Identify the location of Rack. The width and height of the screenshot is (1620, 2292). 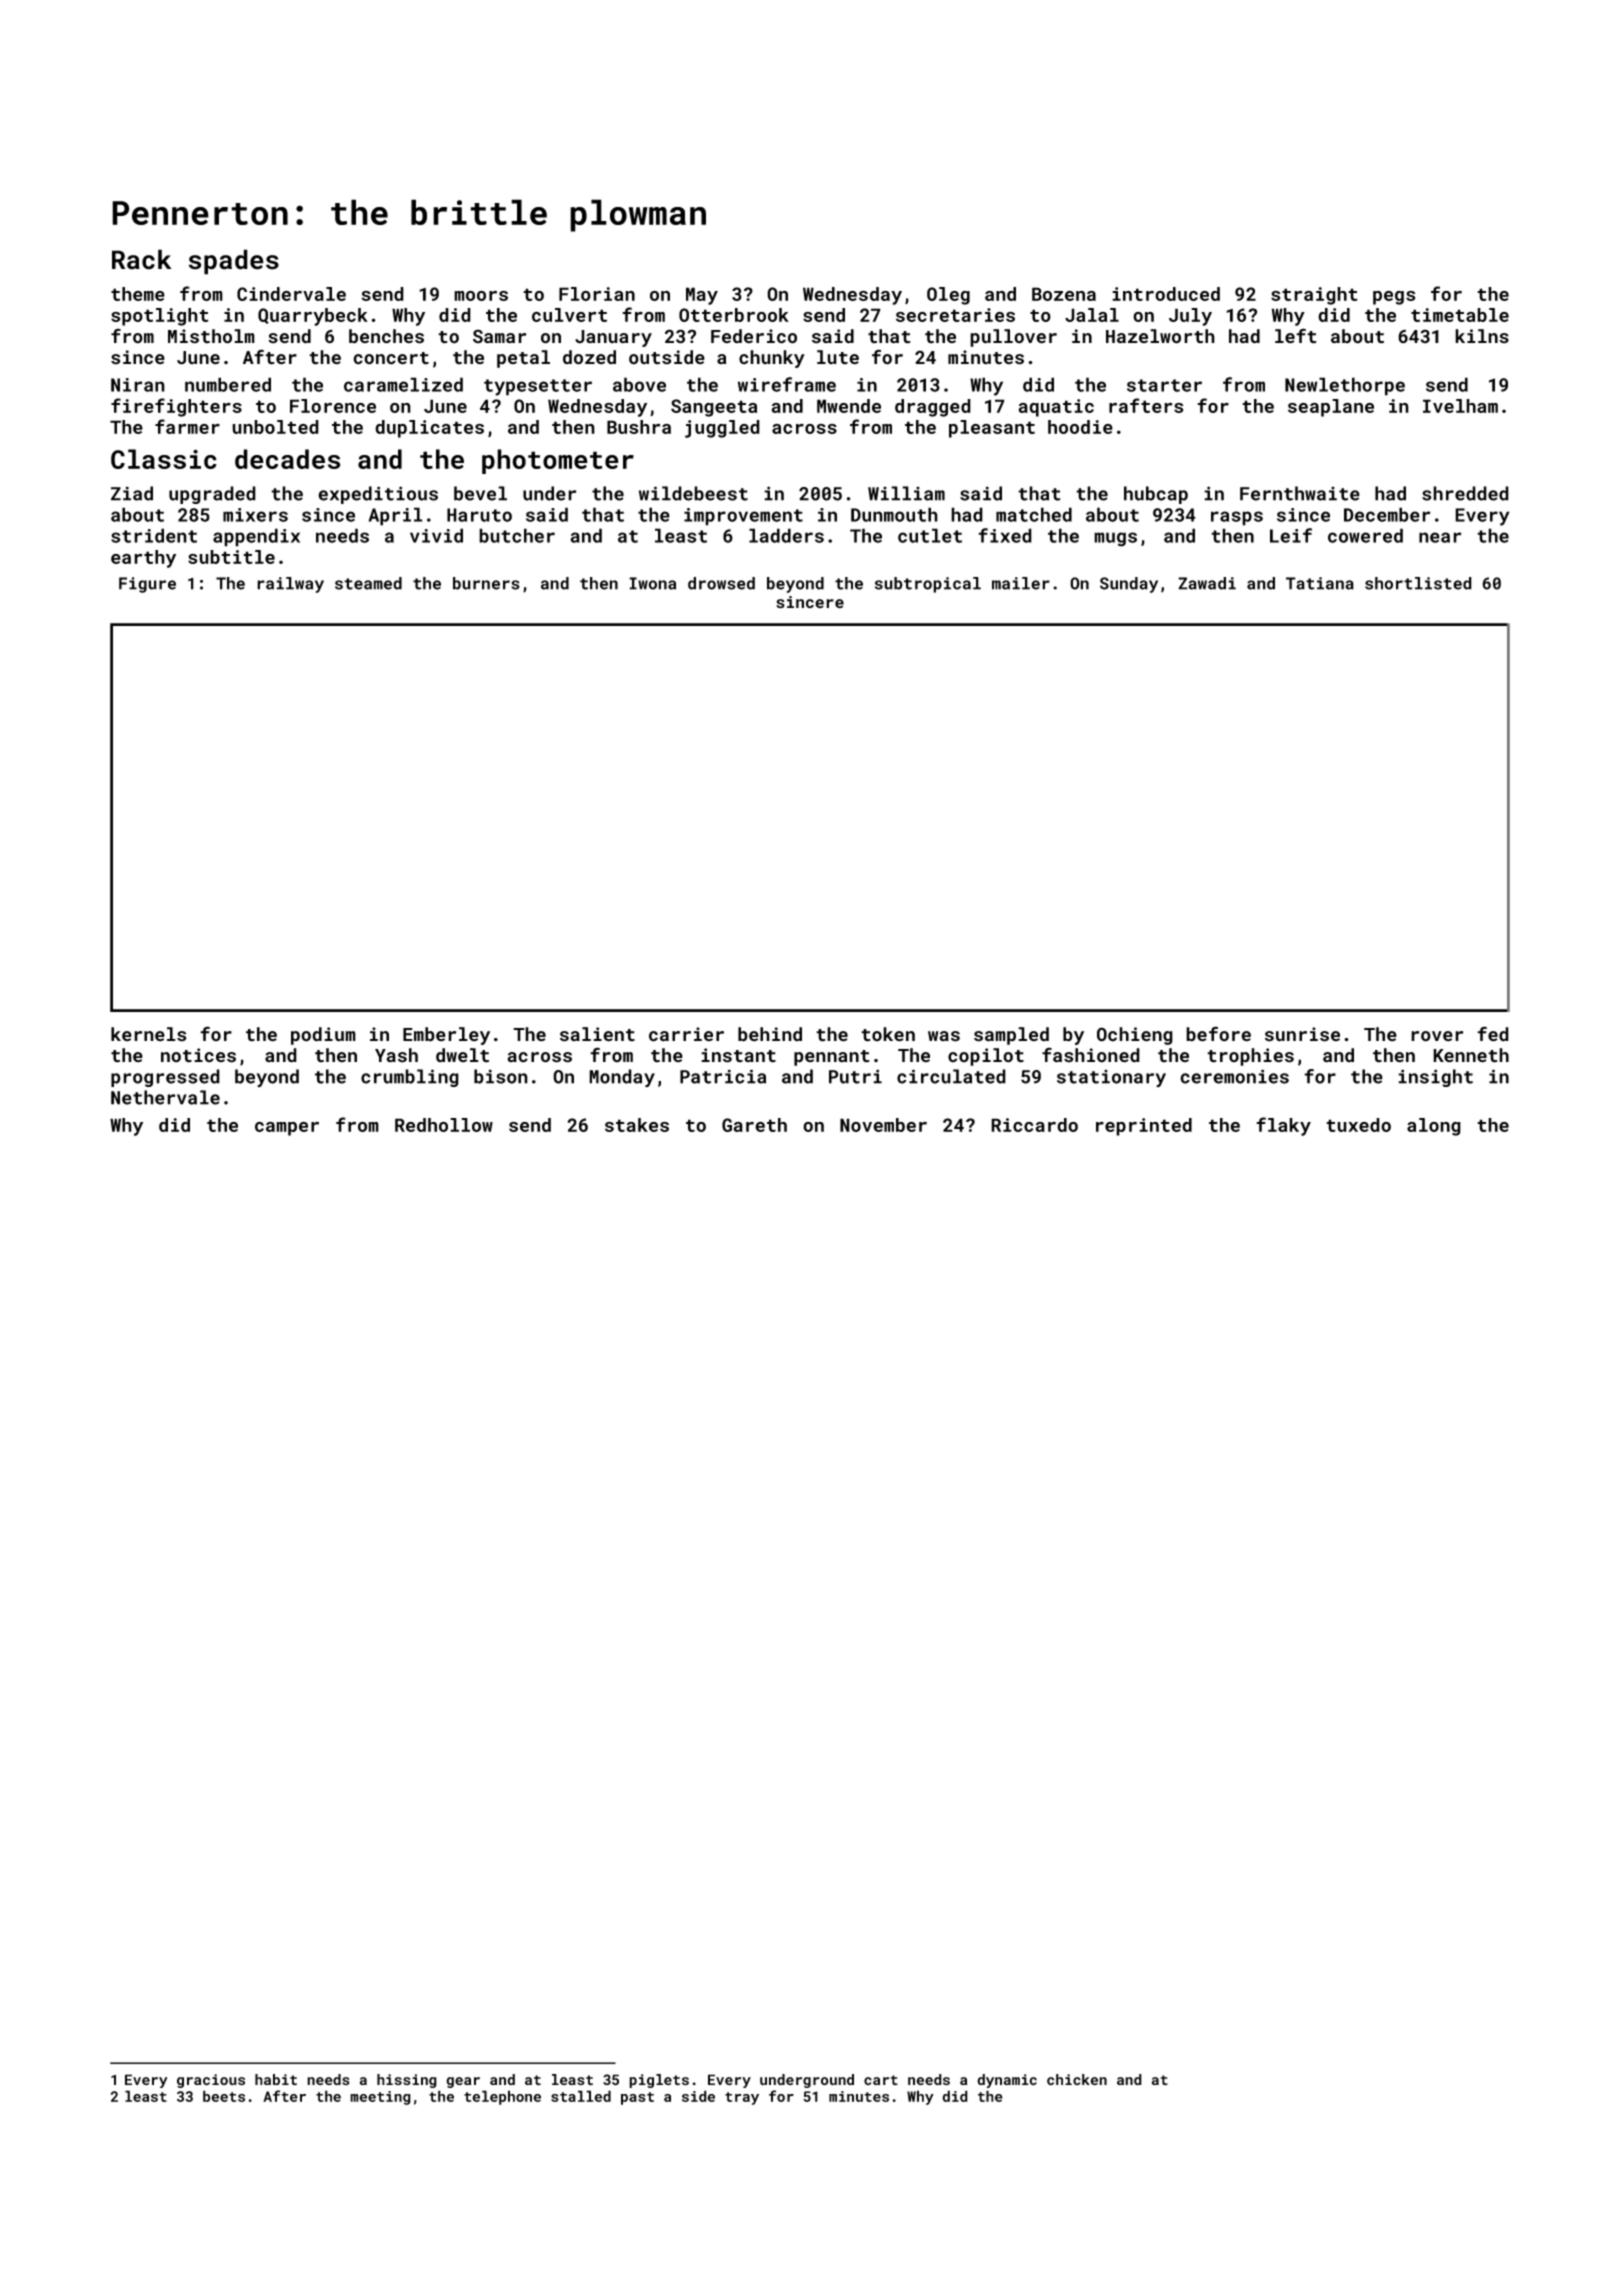
(141, 259).
